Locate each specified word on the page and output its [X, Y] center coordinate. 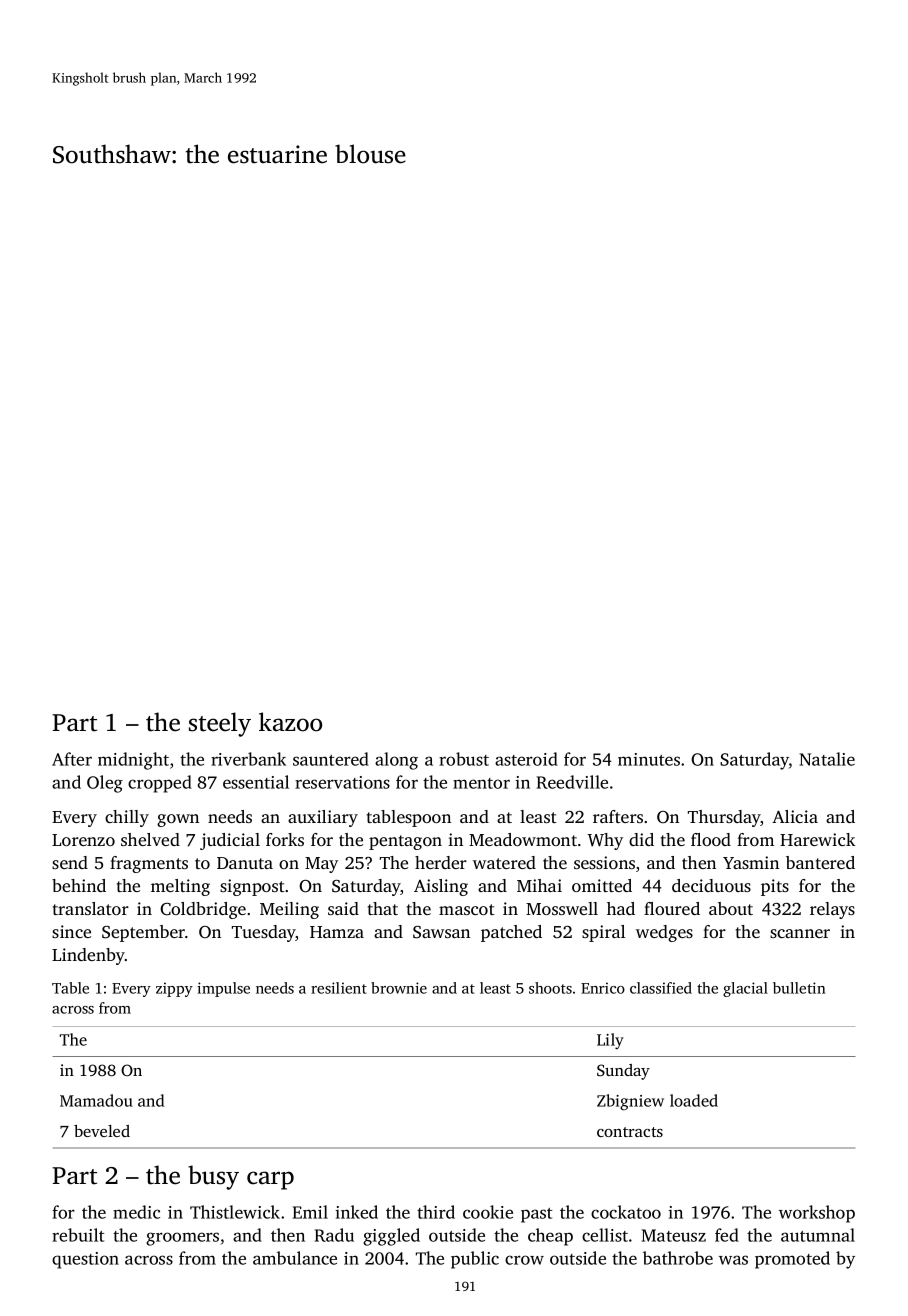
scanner [800, 933]
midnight [133, 761]
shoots [550, 988]
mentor [481, 783]
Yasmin [751, 862]
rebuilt [78, 1235]
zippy [174, 989]
